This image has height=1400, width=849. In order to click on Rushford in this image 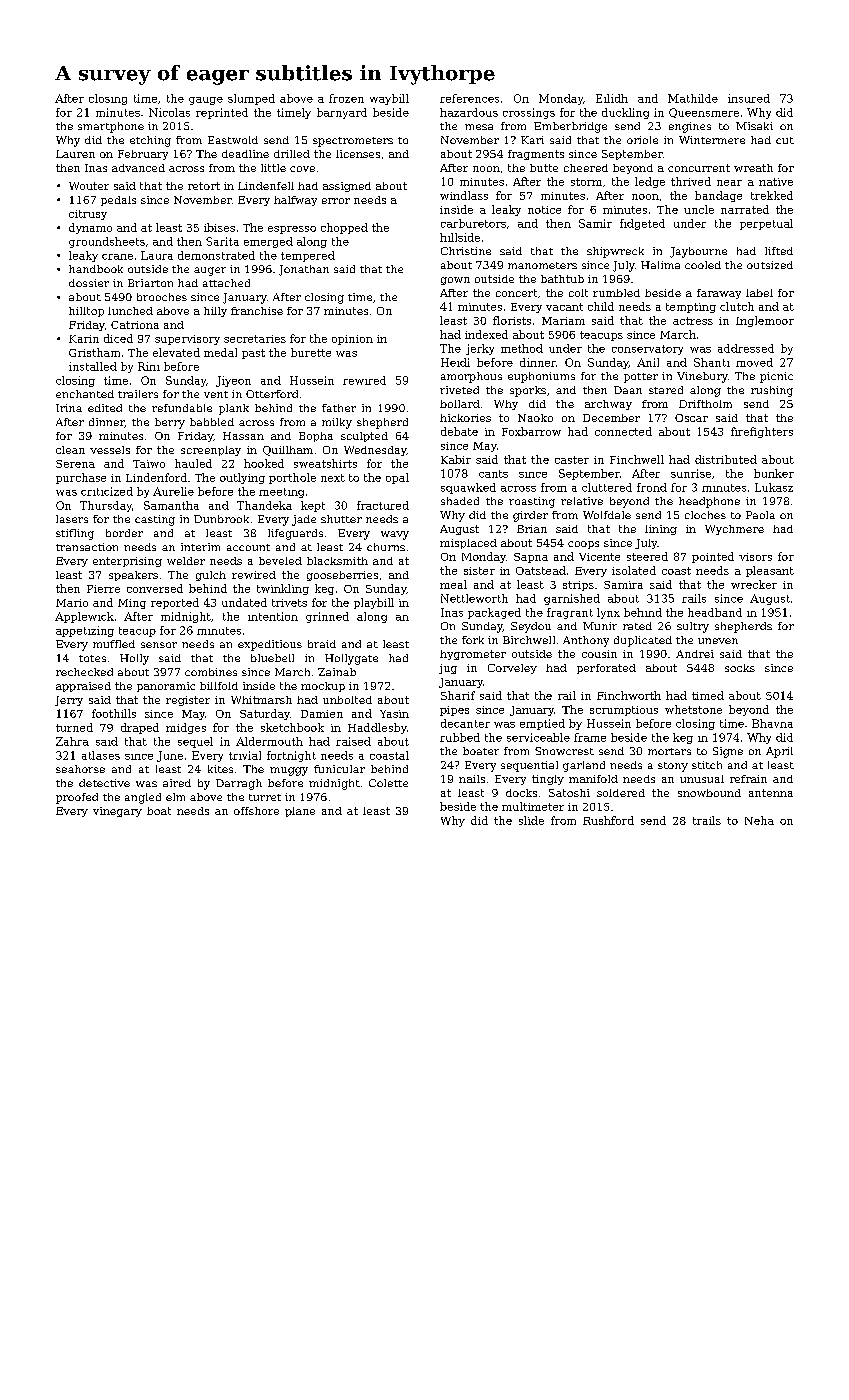, I will do `click(608, 820)`.
